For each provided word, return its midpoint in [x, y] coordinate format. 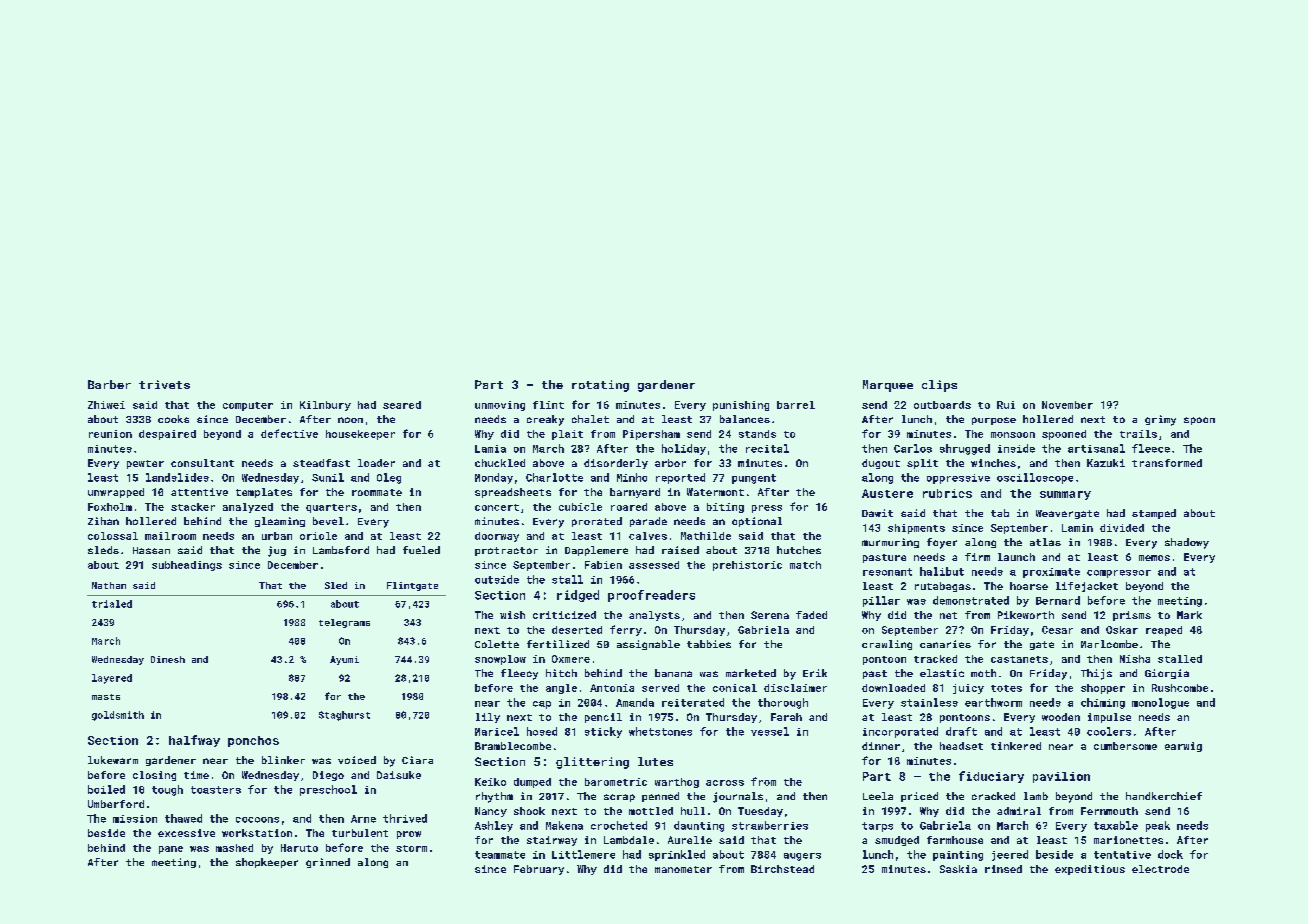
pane [171, 850]
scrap [619, 798]
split [922, 464]
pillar [881, 601]
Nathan [109, 585]
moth [983, 673]
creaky [545, 420]
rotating [600, 386]
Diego [328, 776]
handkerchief [1164, 796]
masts [106, 697]
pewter [145, 464]
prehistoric [747, 566]
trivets [164, 384]
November [1067, 405]
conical [735, 688]
